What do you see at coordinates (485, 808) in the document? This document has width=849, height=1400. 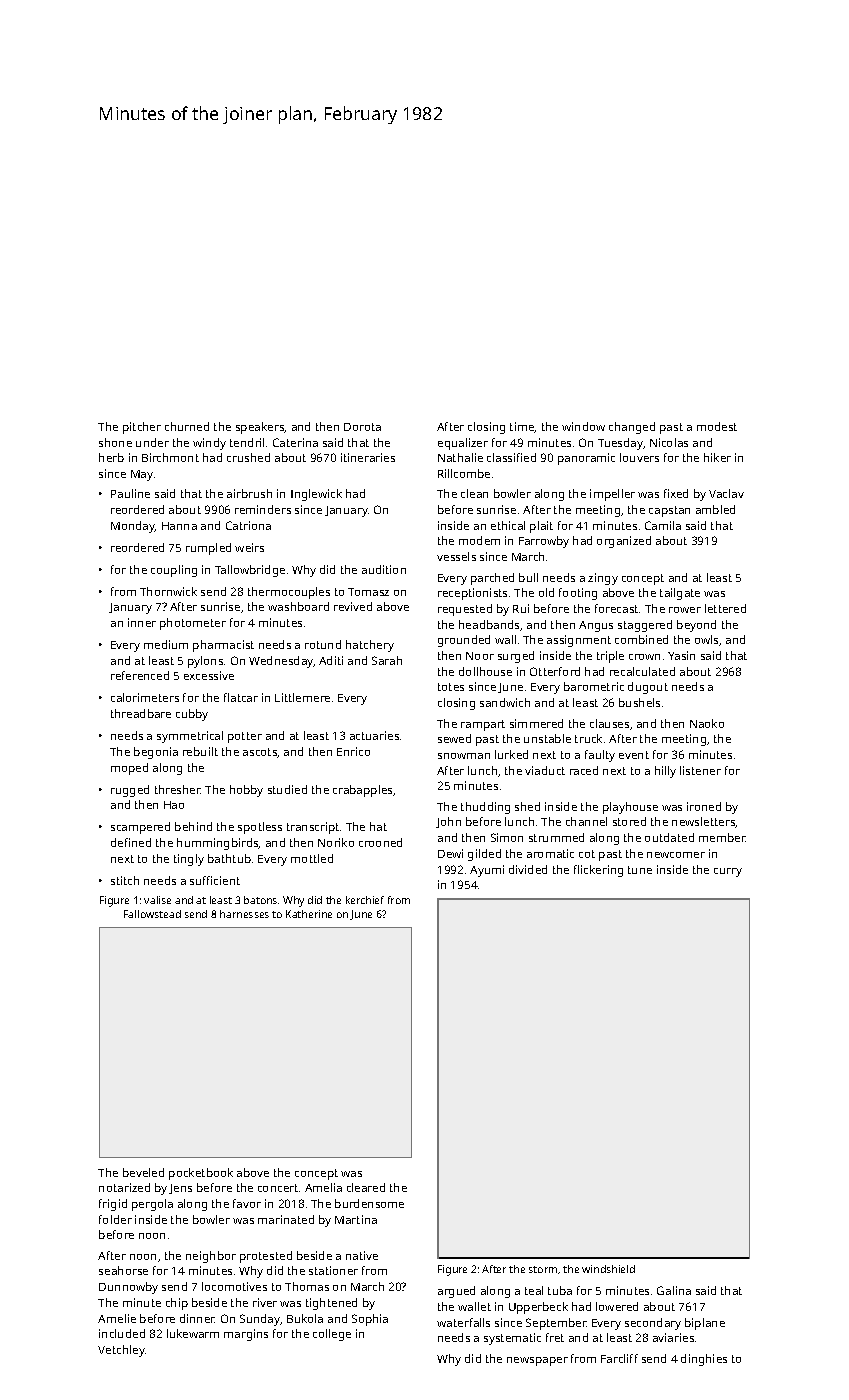 I see `thudding` at bounding box center [485, 808].
